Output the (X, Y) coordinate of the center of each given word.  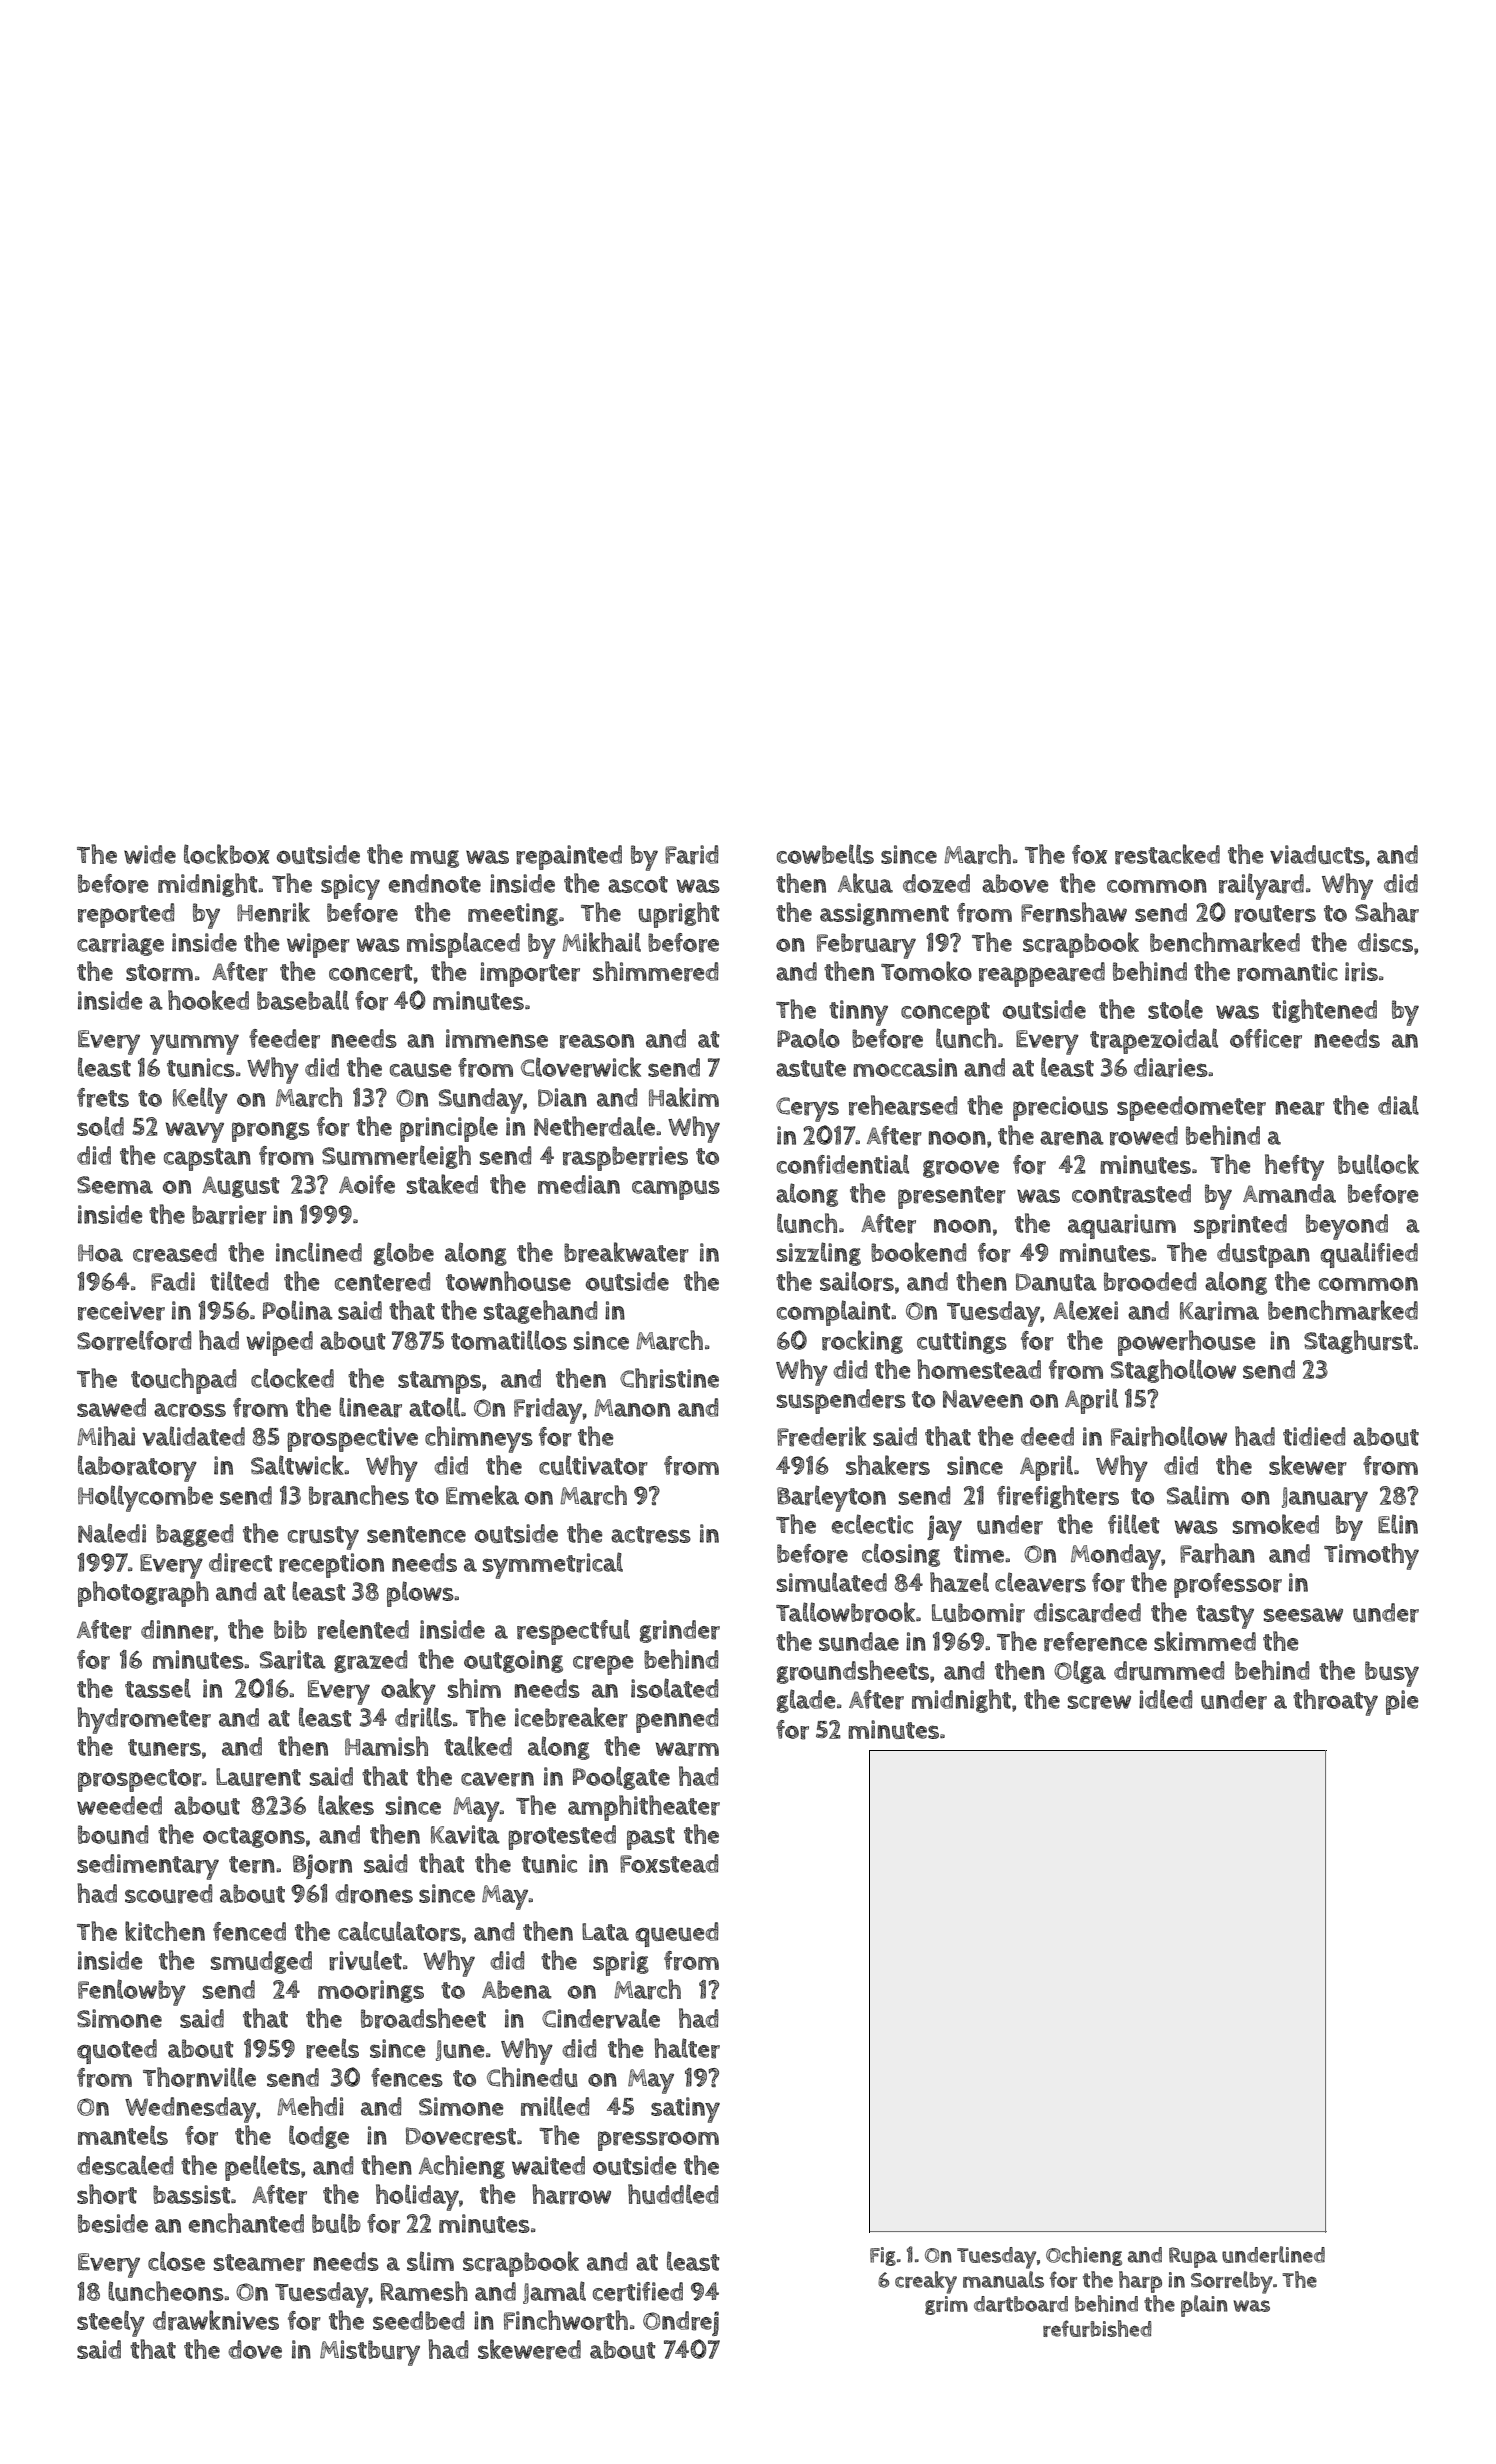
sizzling (819, 1254)
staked (442, 1184)
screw (1099, 1702)
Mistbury (370, 2353)
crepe (603, 1665)
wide (150, 854)
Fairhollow (1169, 1436)
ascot (638, 884)
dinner (177, 1630)
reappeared (1042, 974)
